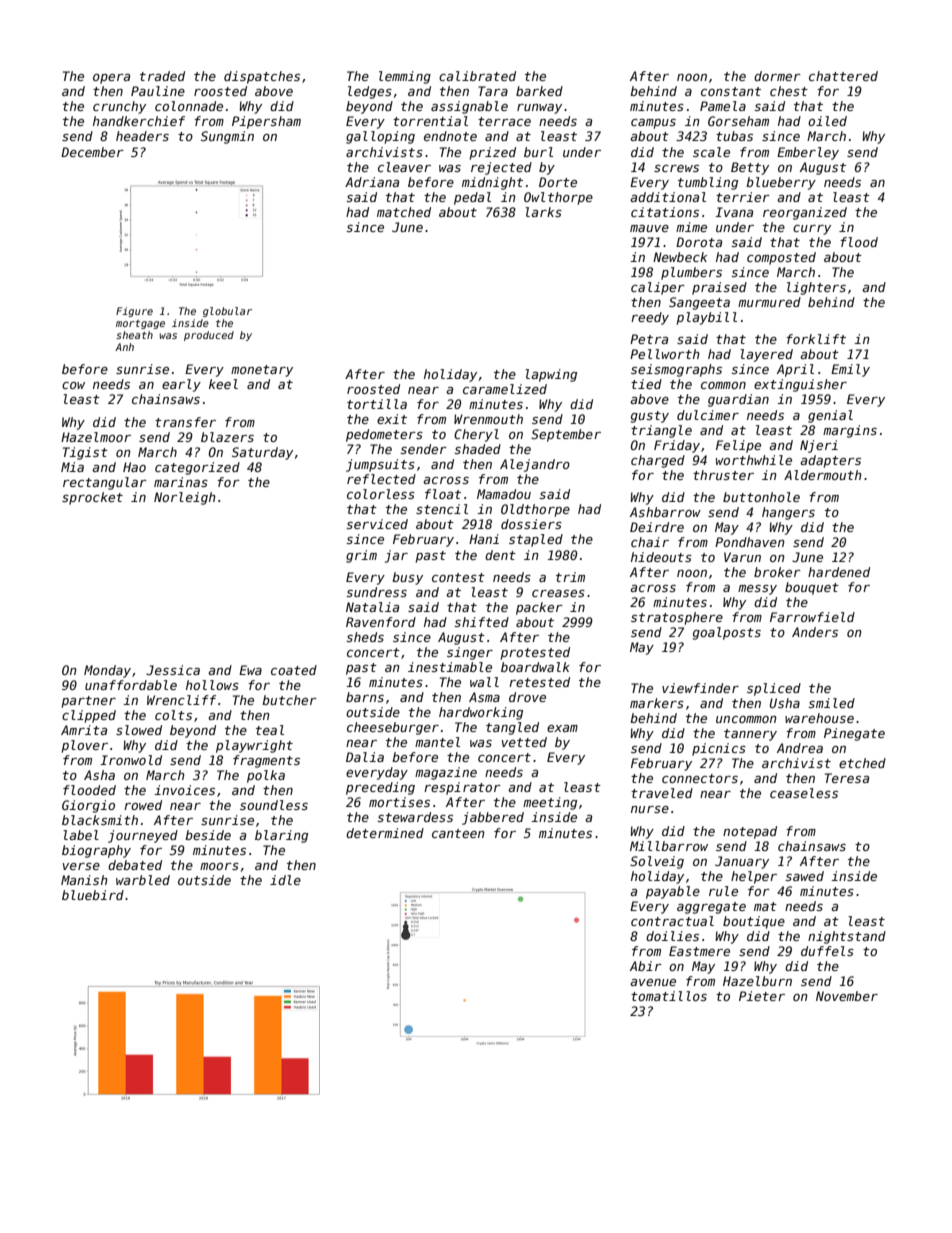  I want to click on dispatches, so click(262, 77).
